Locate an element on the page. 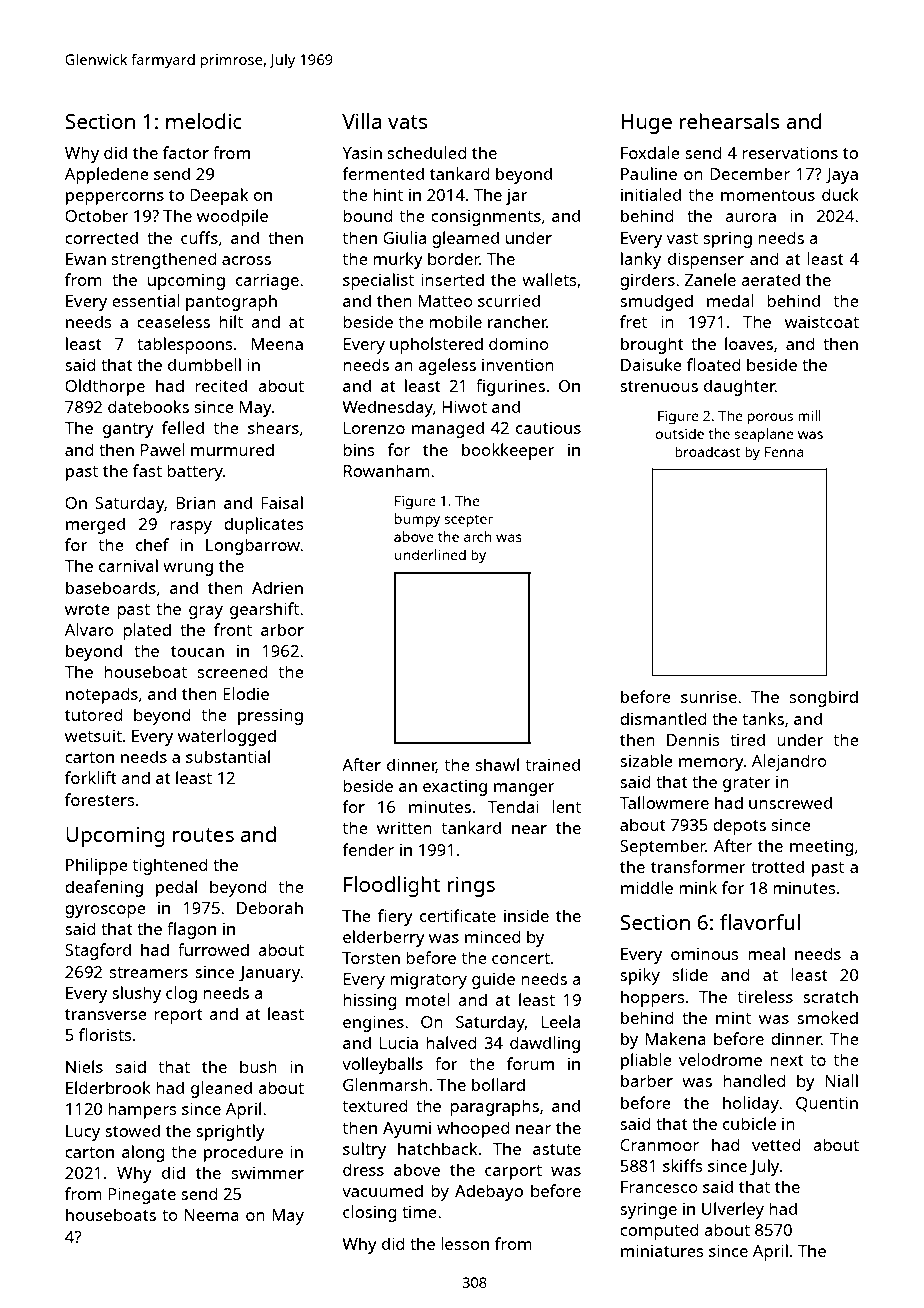  next is located at coordinates (787, 1060).
